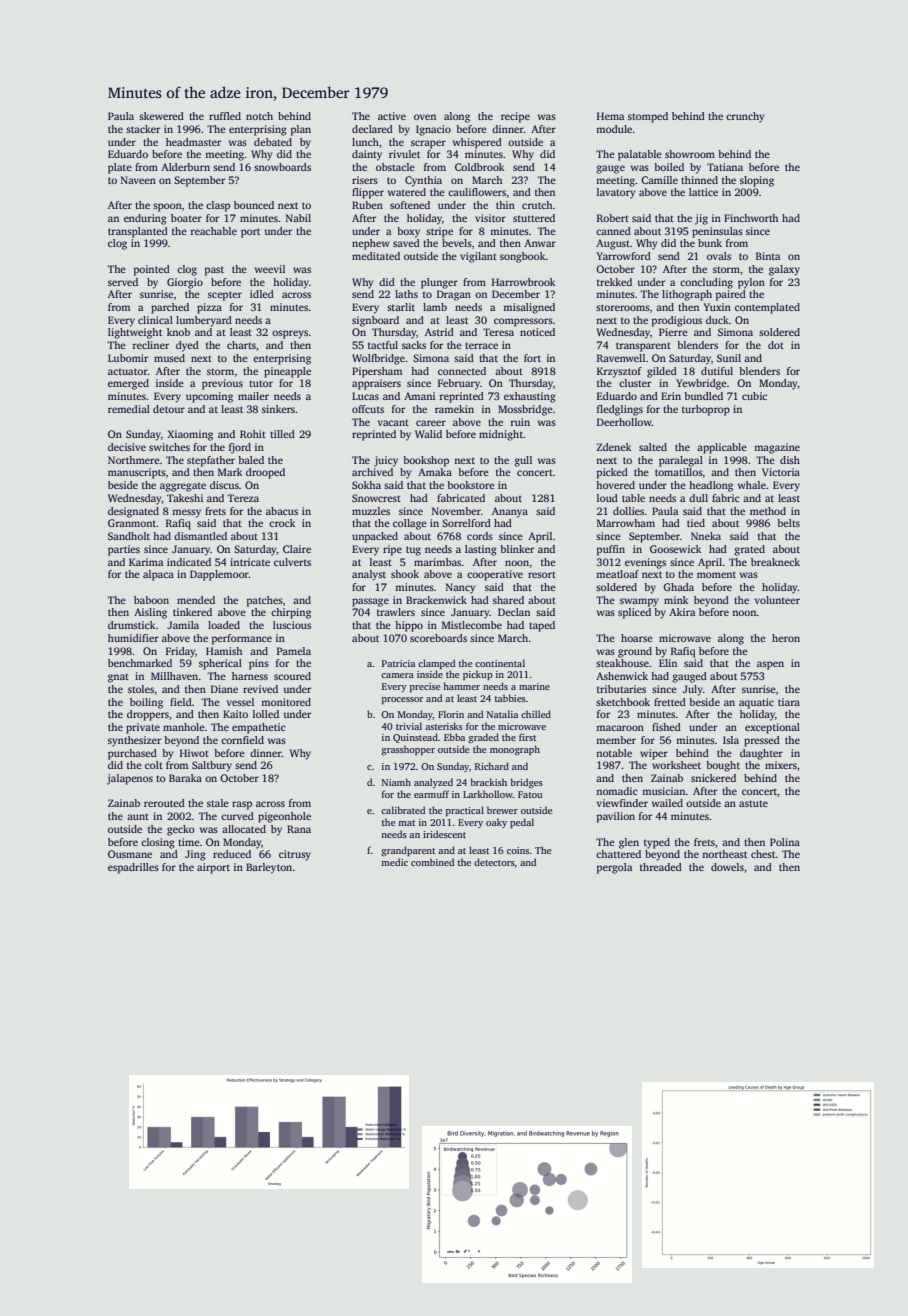 The height and width of the document is (1316, 908). I want to click on Nabil, so click(298, 218).
